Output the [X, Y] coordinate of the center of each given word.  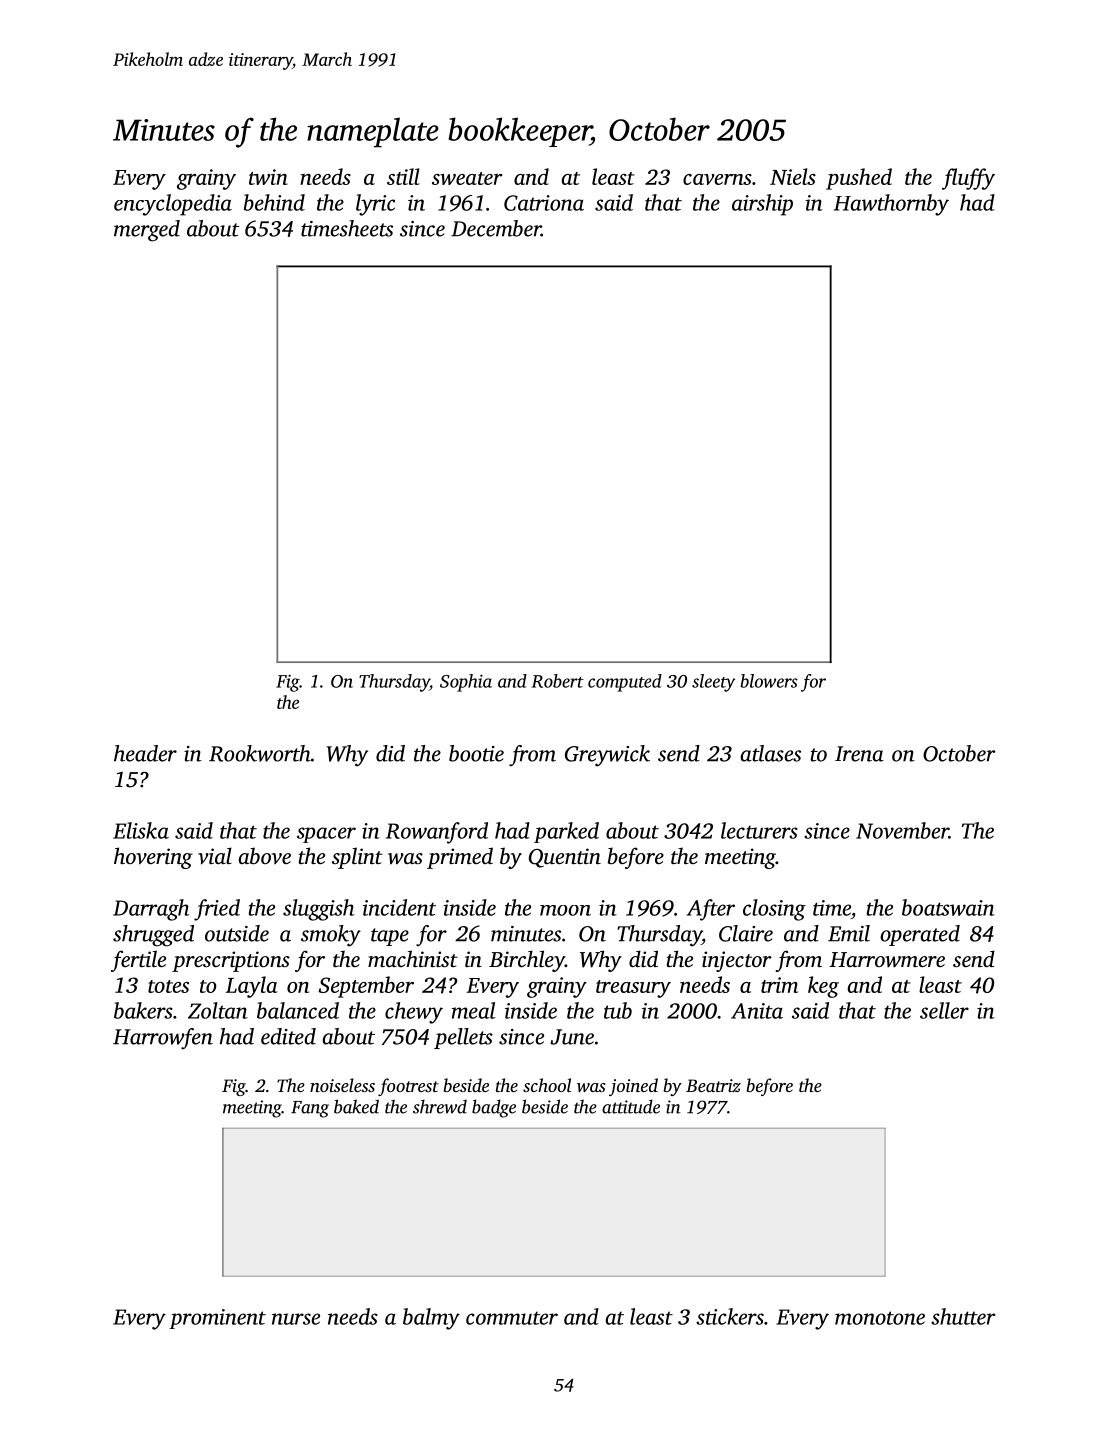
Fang [310, 1109]
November [902, 830]
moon [565, 910]
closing [774, 910]
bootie [476, 753]
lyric [375, 205]
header [145, 753]
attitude [631, 1106]
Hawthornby [891, 205]
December [496, 228]
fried [217, 910]
